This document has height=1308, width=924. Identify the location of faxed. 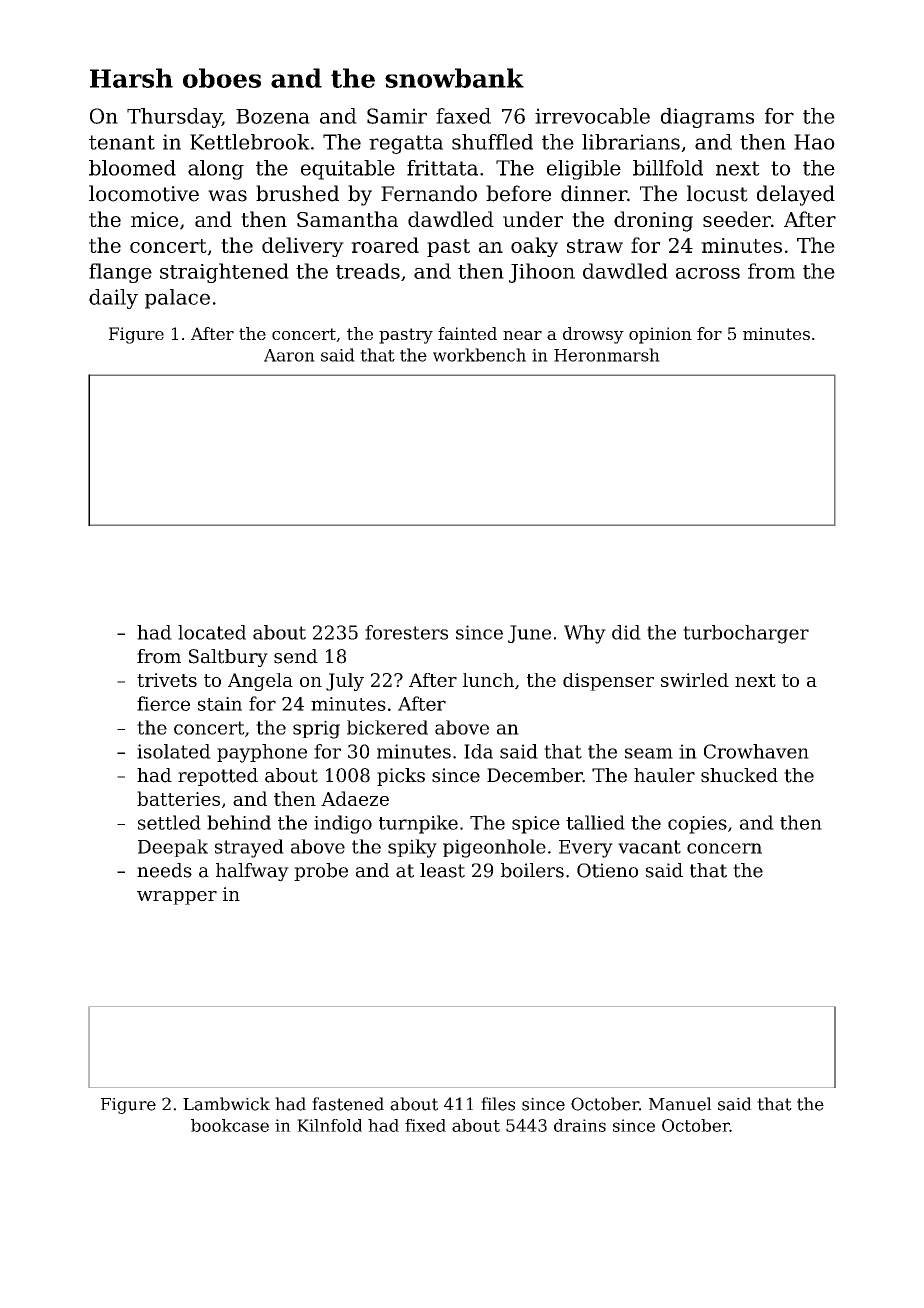
(463, 116).
